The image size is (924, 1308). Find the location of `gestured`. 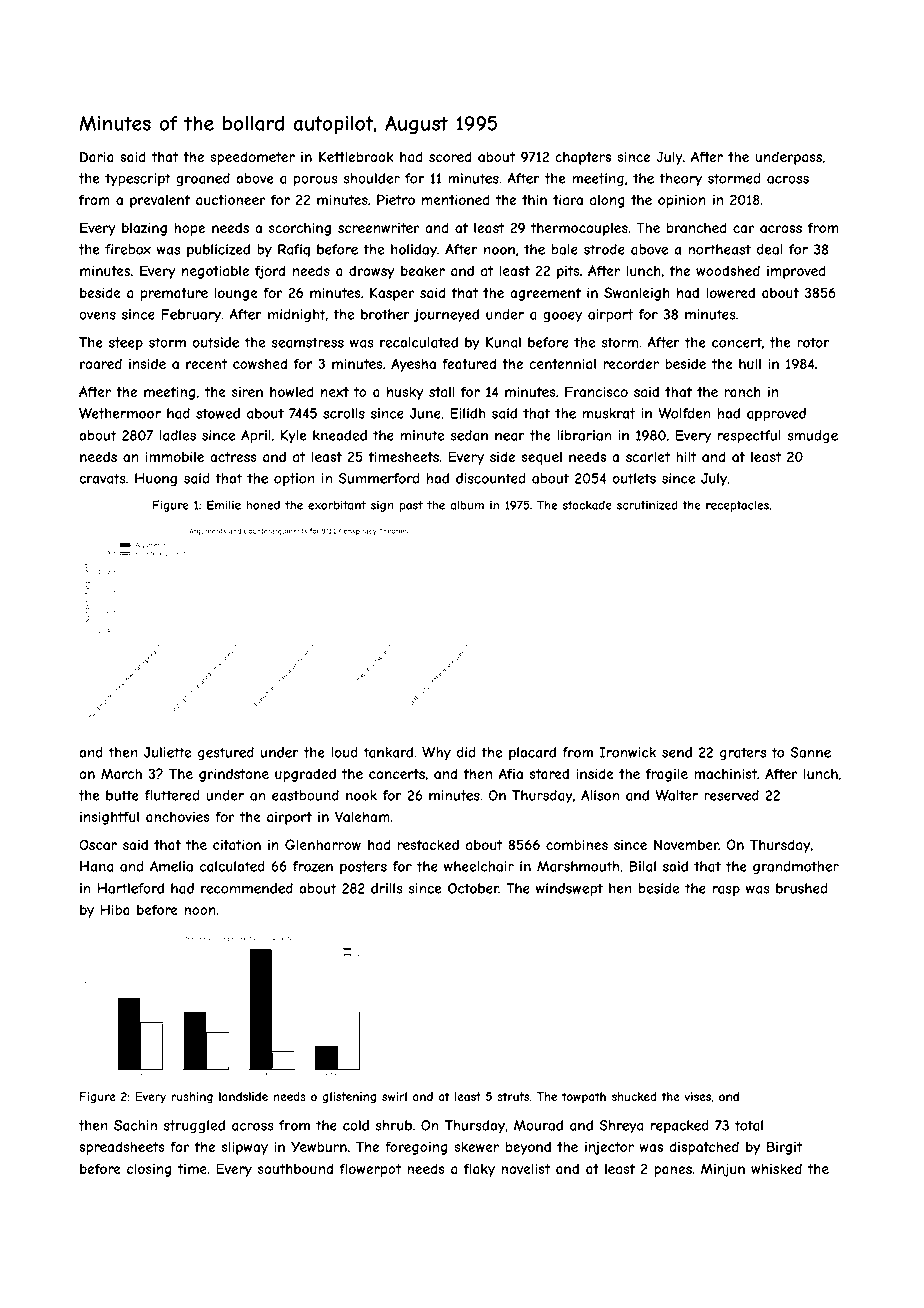

gestured is located at coordinates (226, 753).
